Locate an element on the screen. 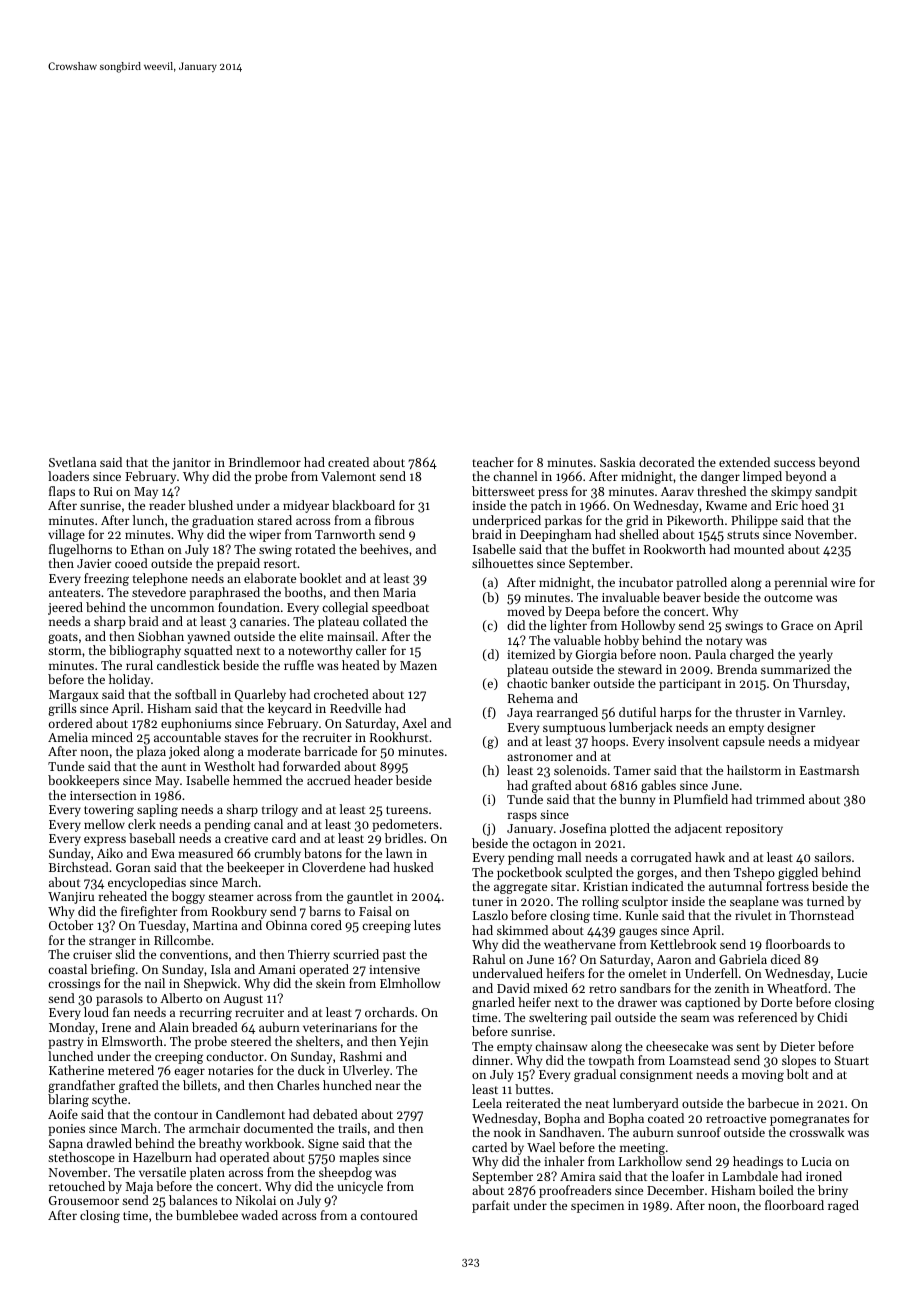 This screenshot has height=1308, width=924. waded is located at coordinates (259, 1215).
